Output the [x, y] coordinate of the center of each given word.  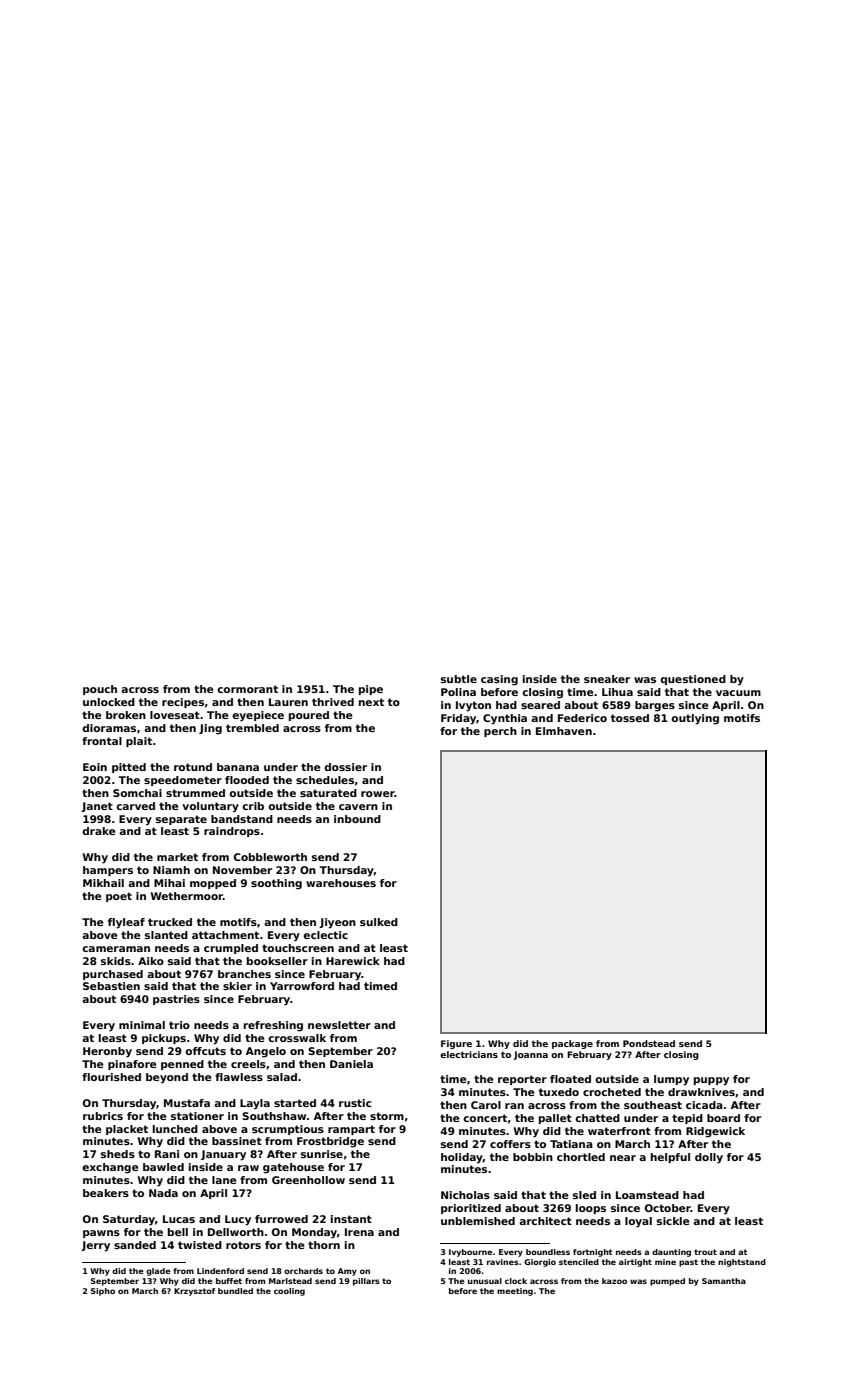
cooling [289, 1292]
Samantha [724, 1281]
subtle [459, 679]
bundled [235, 1291]
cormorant [247, 689]
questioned [693, 680]
